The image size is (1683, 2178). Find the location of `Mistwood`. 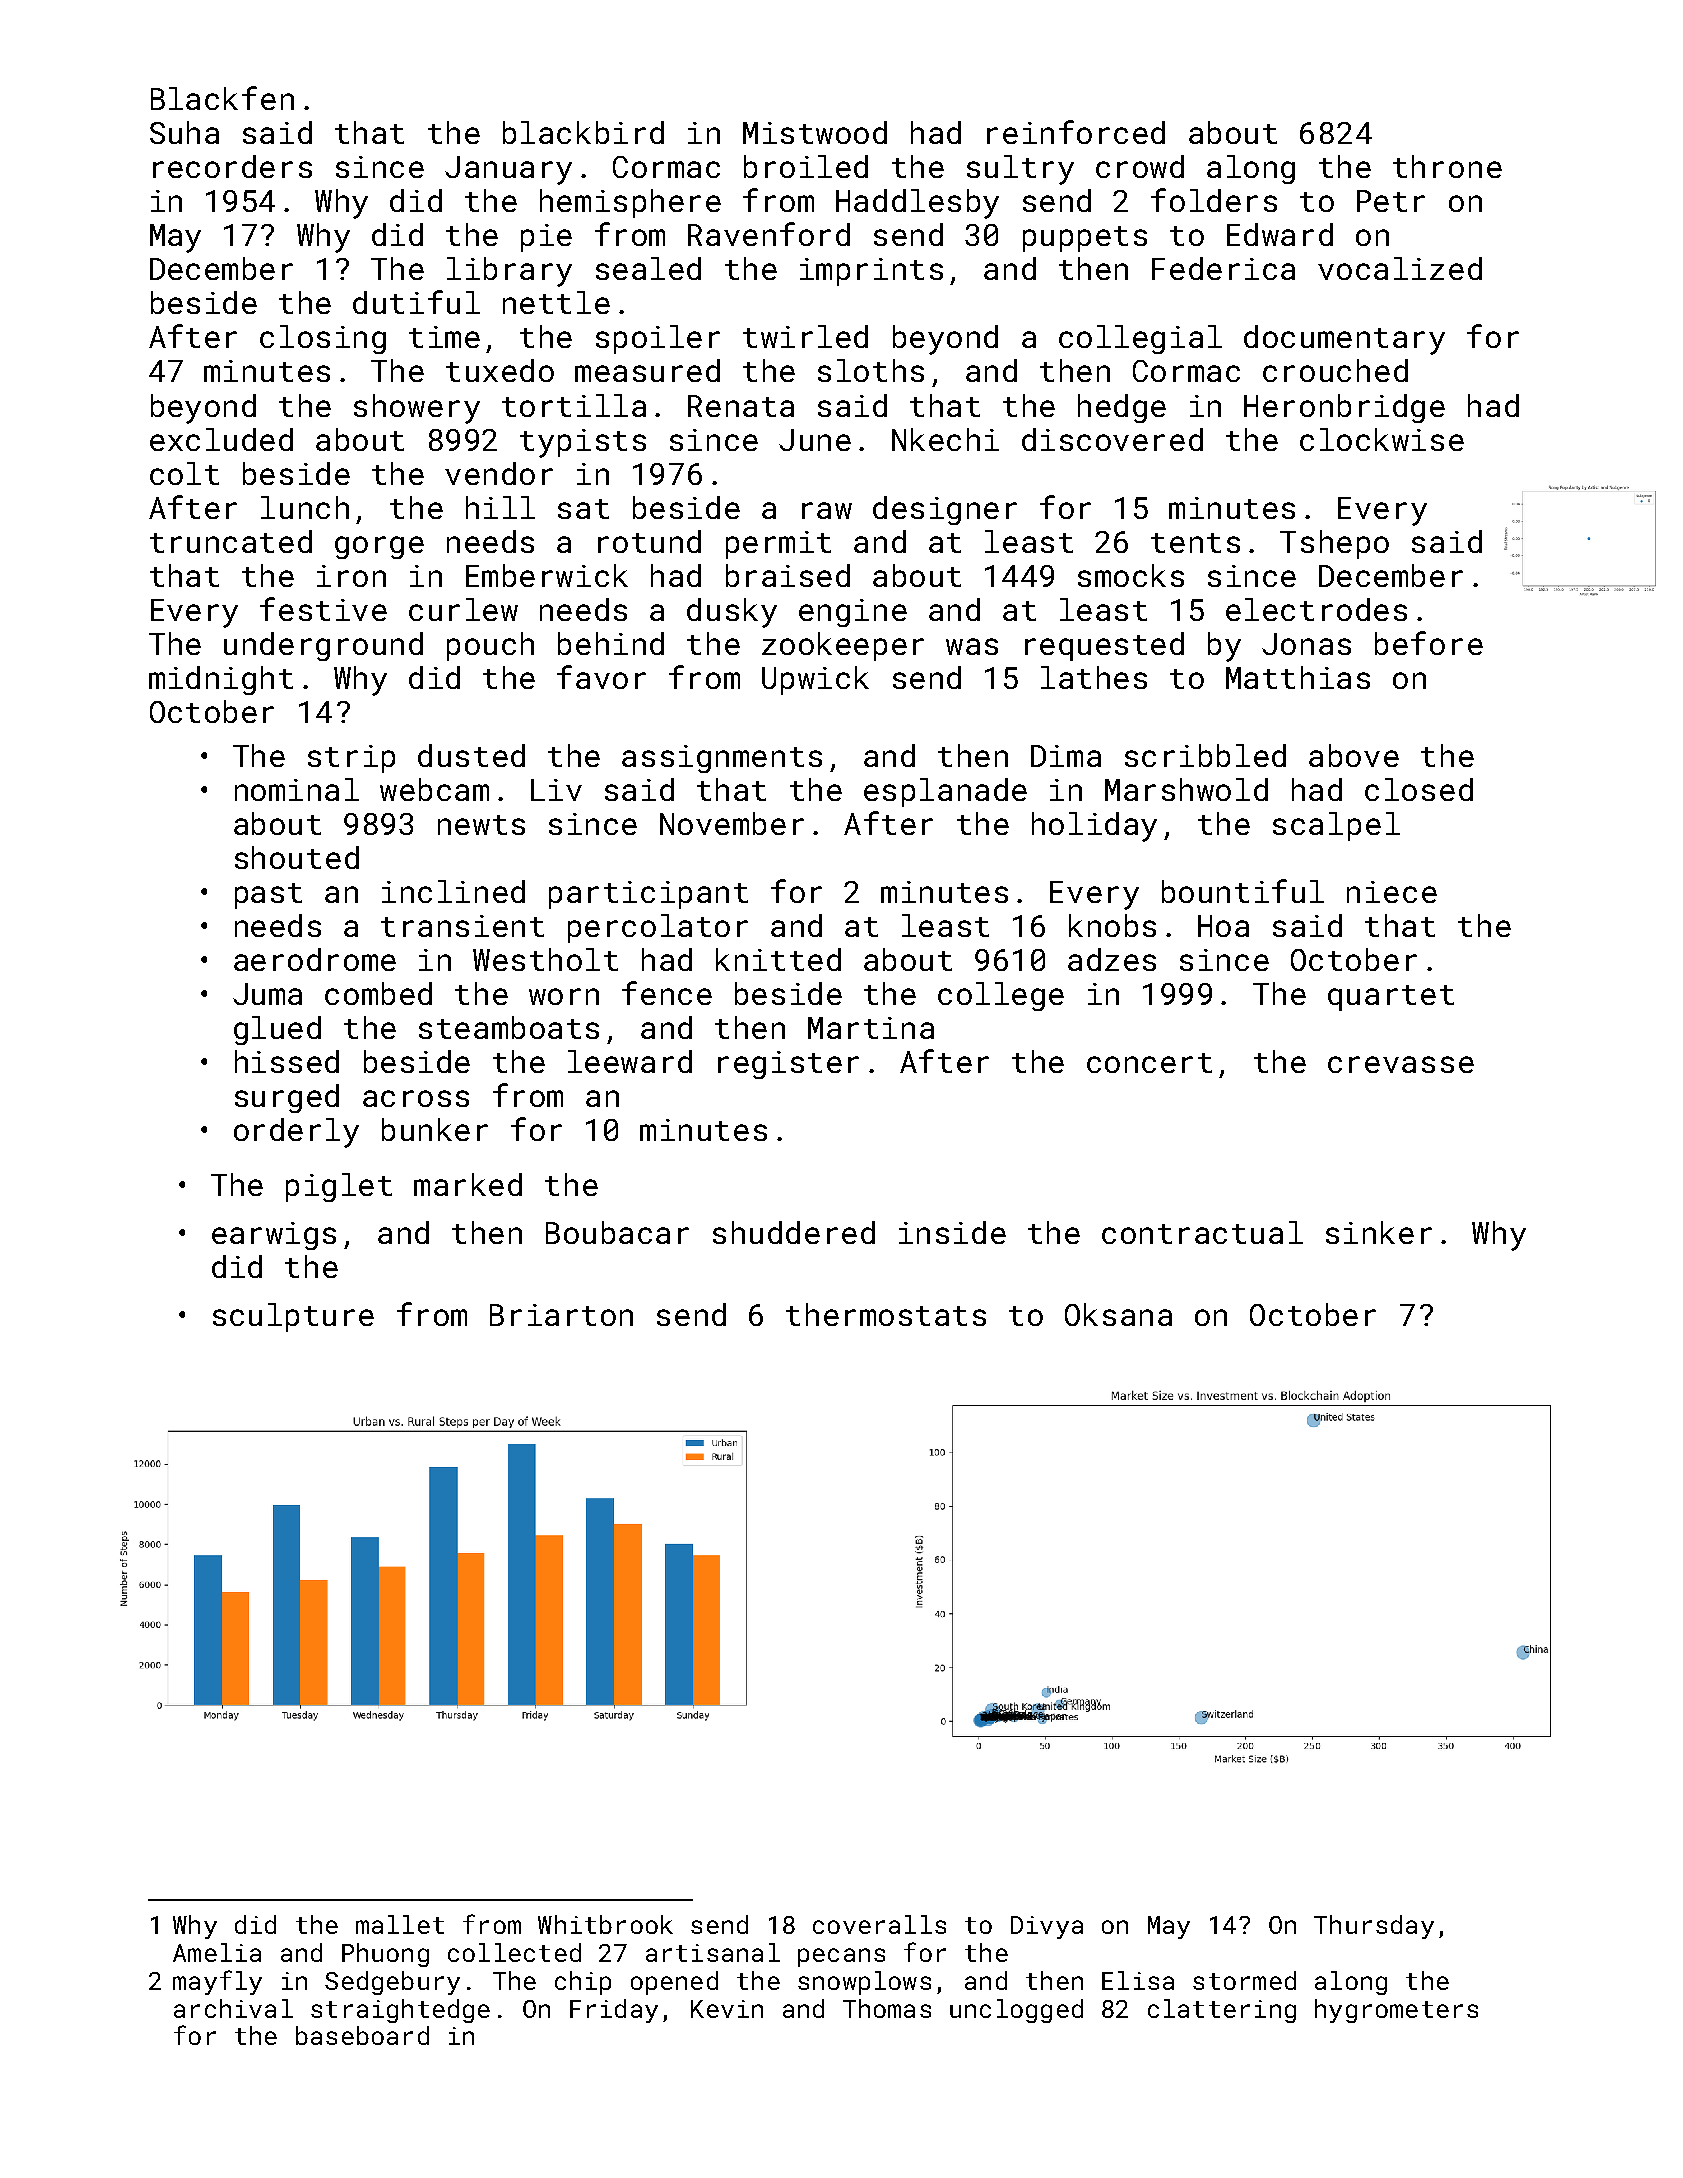

Mistwood is located at coordinates (815, 132).
